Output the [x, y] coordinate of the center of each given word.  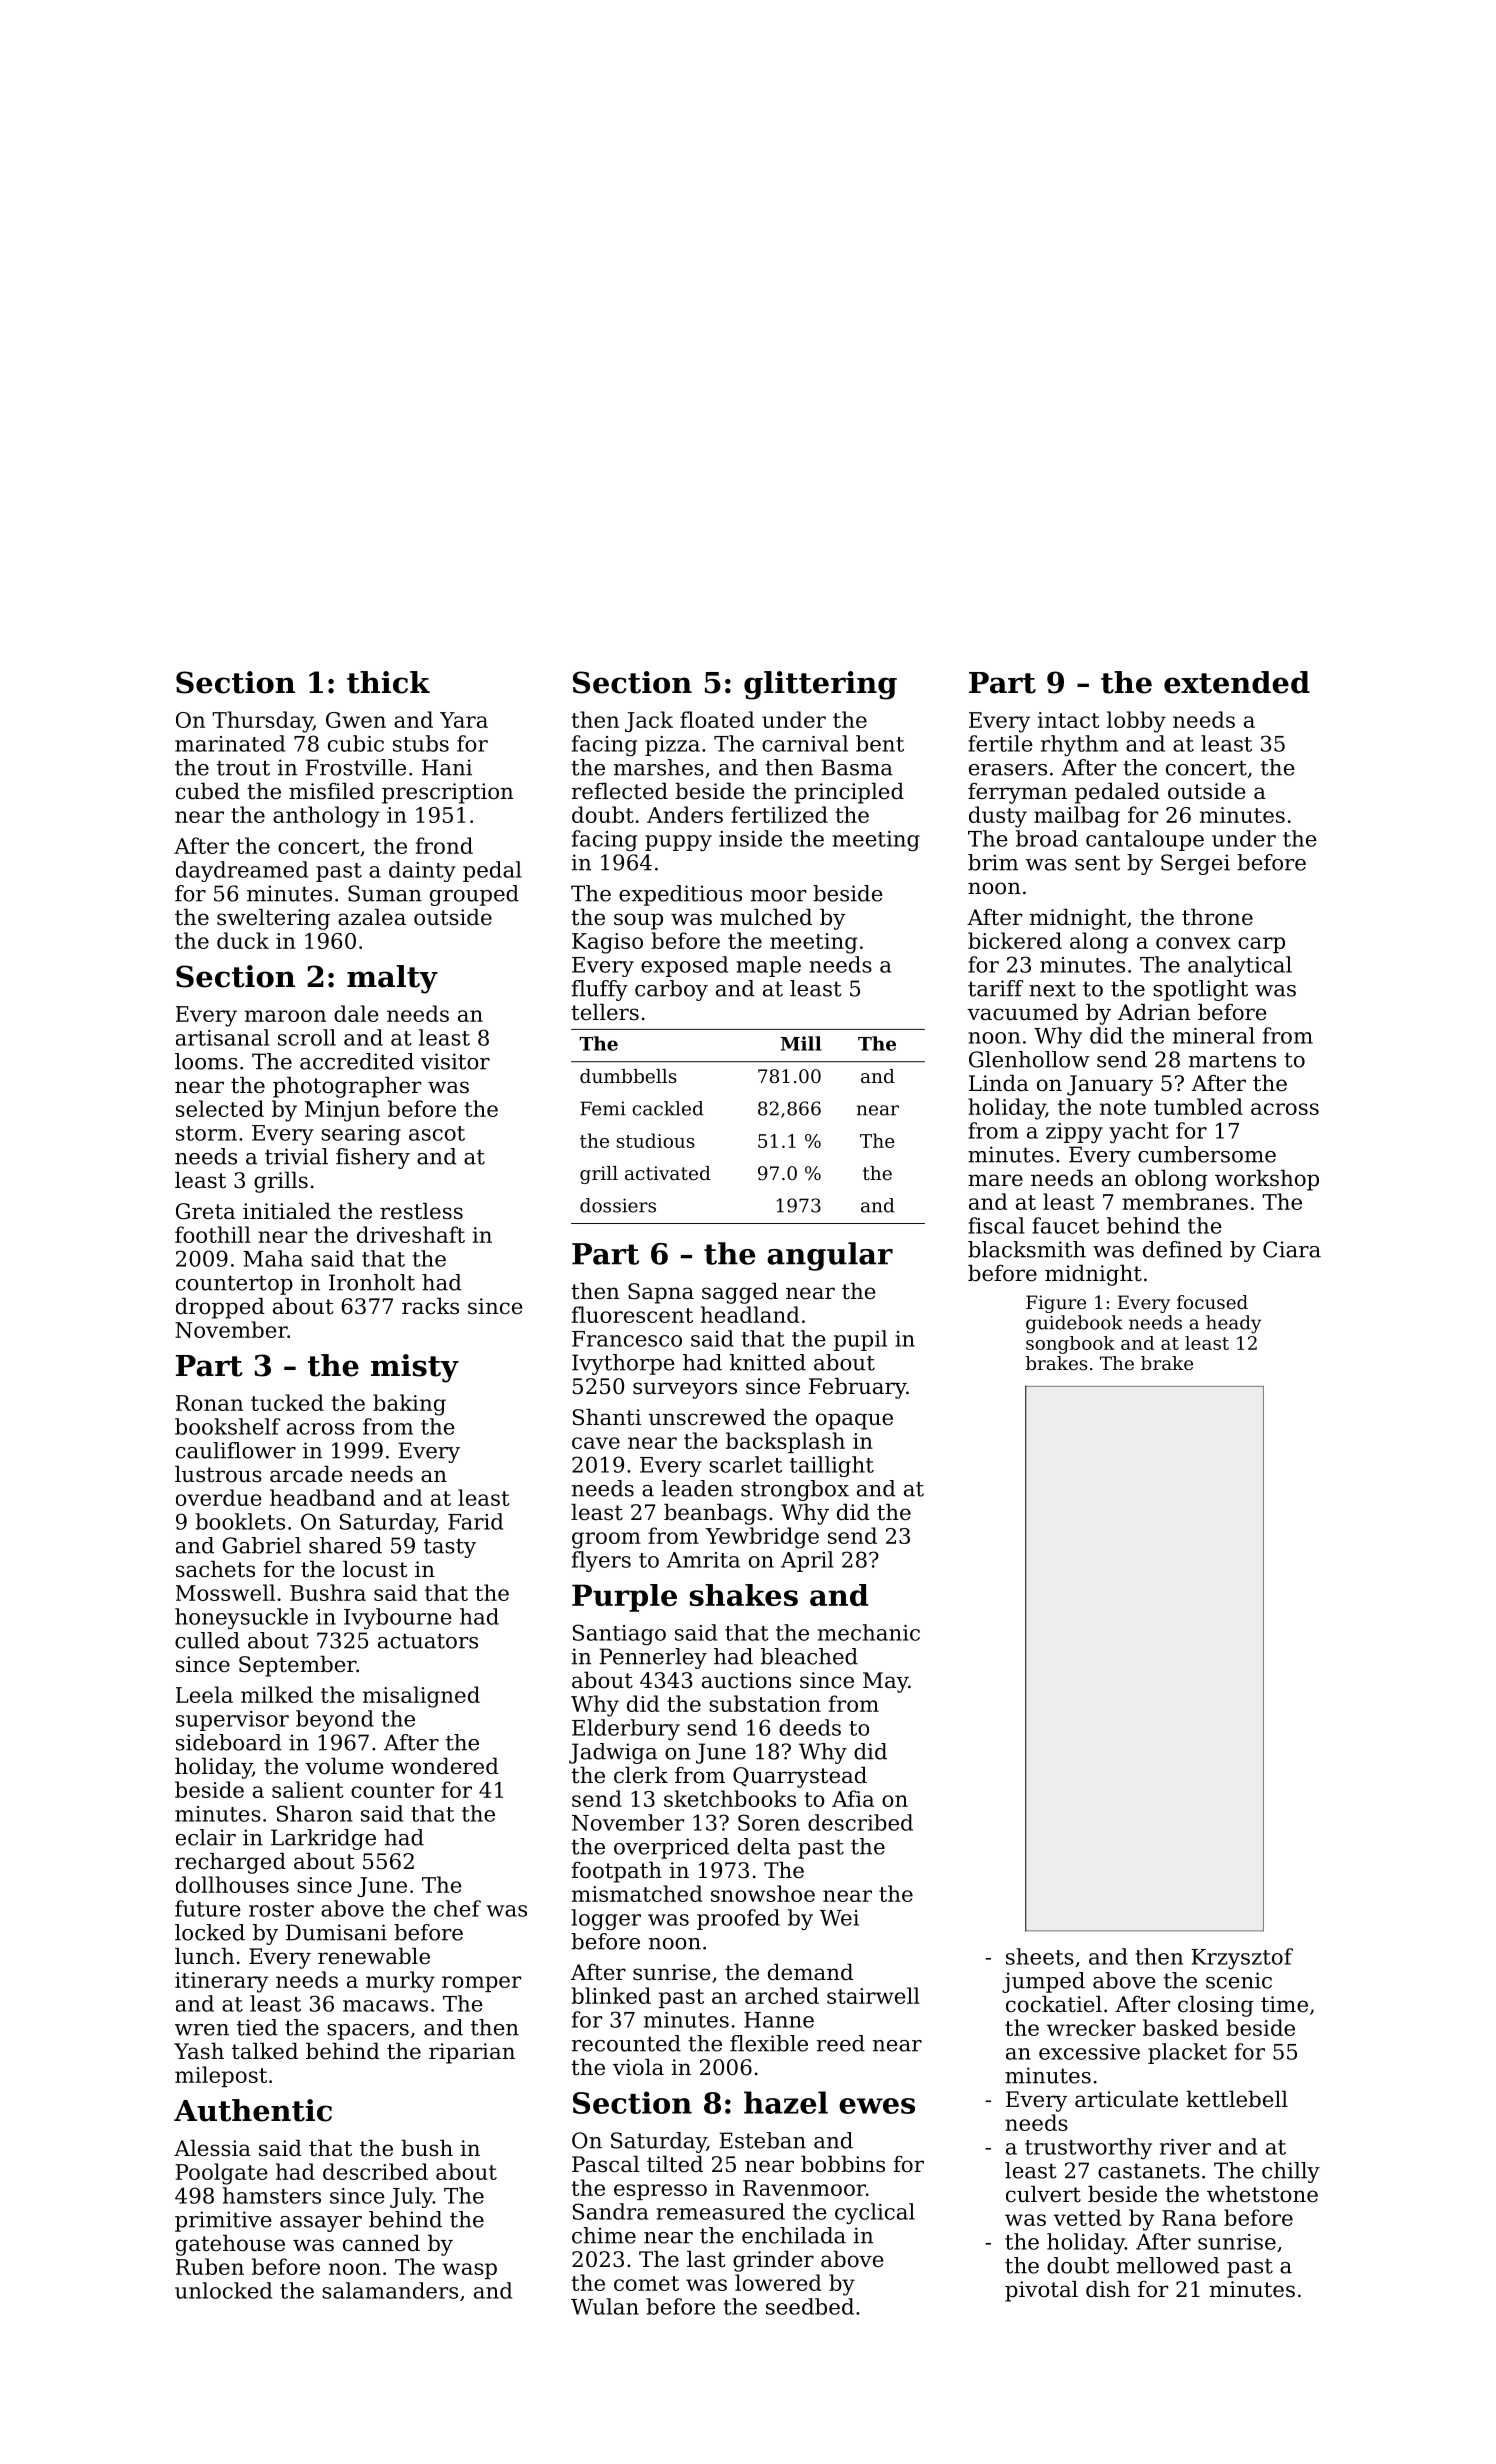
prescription [447, 793]
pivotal [1041, 2291]
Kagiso [607, 943]
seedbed [810, 2306]
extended [1237, 682]
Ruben [210, 2266]
